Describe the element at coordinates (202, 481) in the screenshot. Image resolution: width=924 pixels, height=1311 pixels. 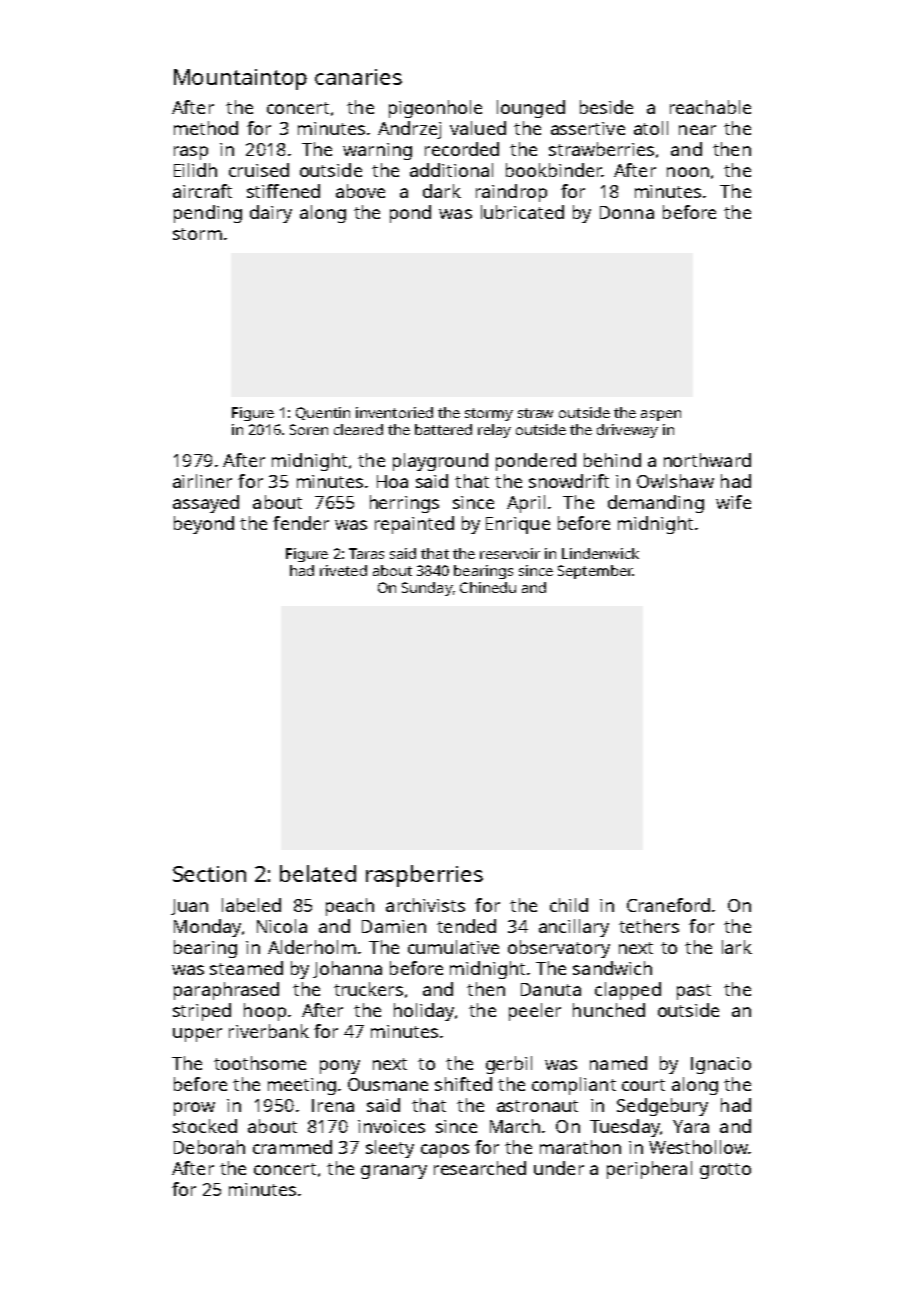
I see `airliner` at that location.
